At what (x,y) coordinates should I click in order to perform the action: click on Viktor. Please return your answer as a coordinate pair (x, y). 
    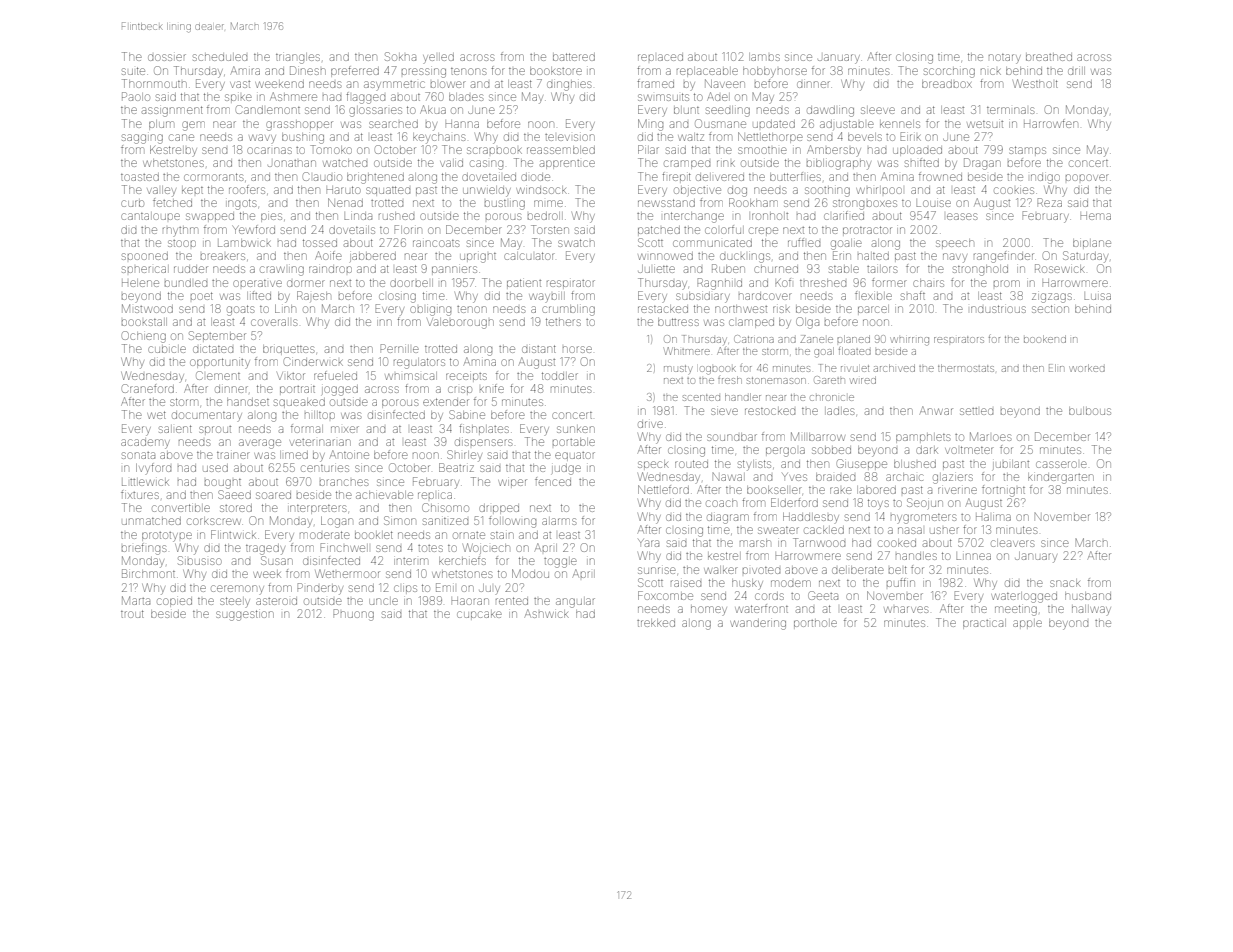
    Looking at the image, I should click on (291, 376).
